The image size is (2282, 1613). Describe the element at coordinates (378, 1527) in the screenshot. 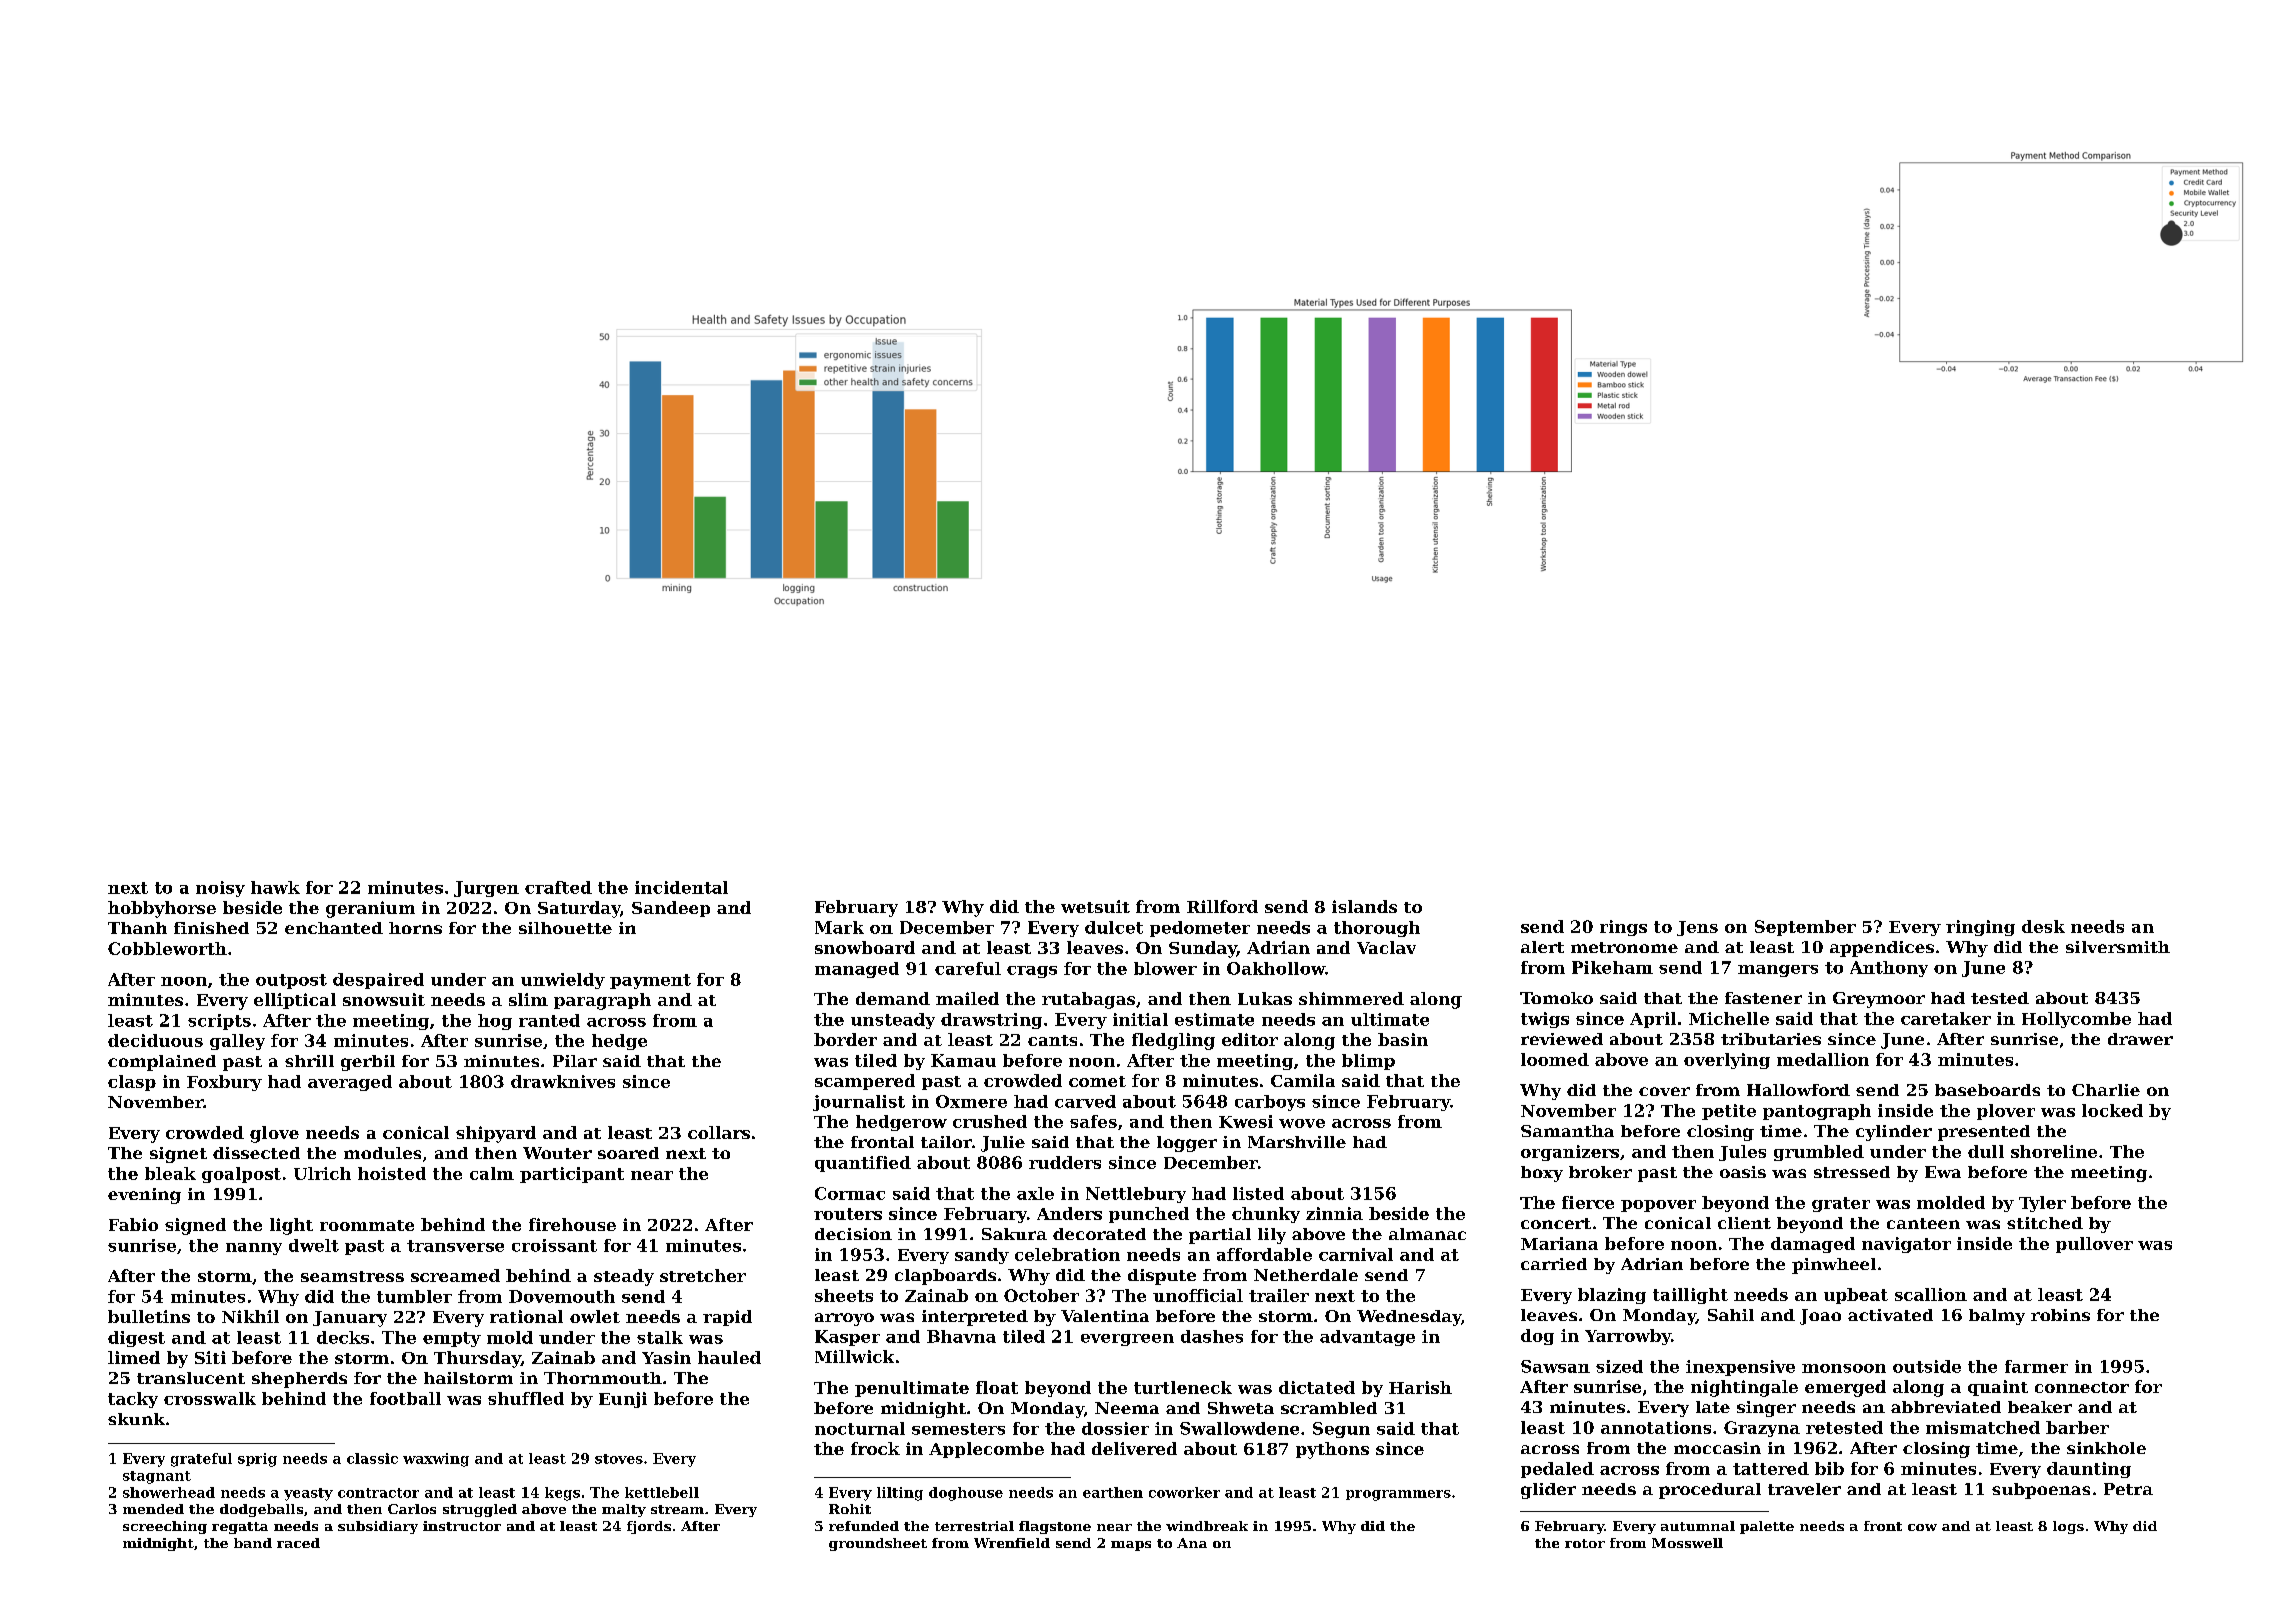

I see `subsidiary` at that location.
